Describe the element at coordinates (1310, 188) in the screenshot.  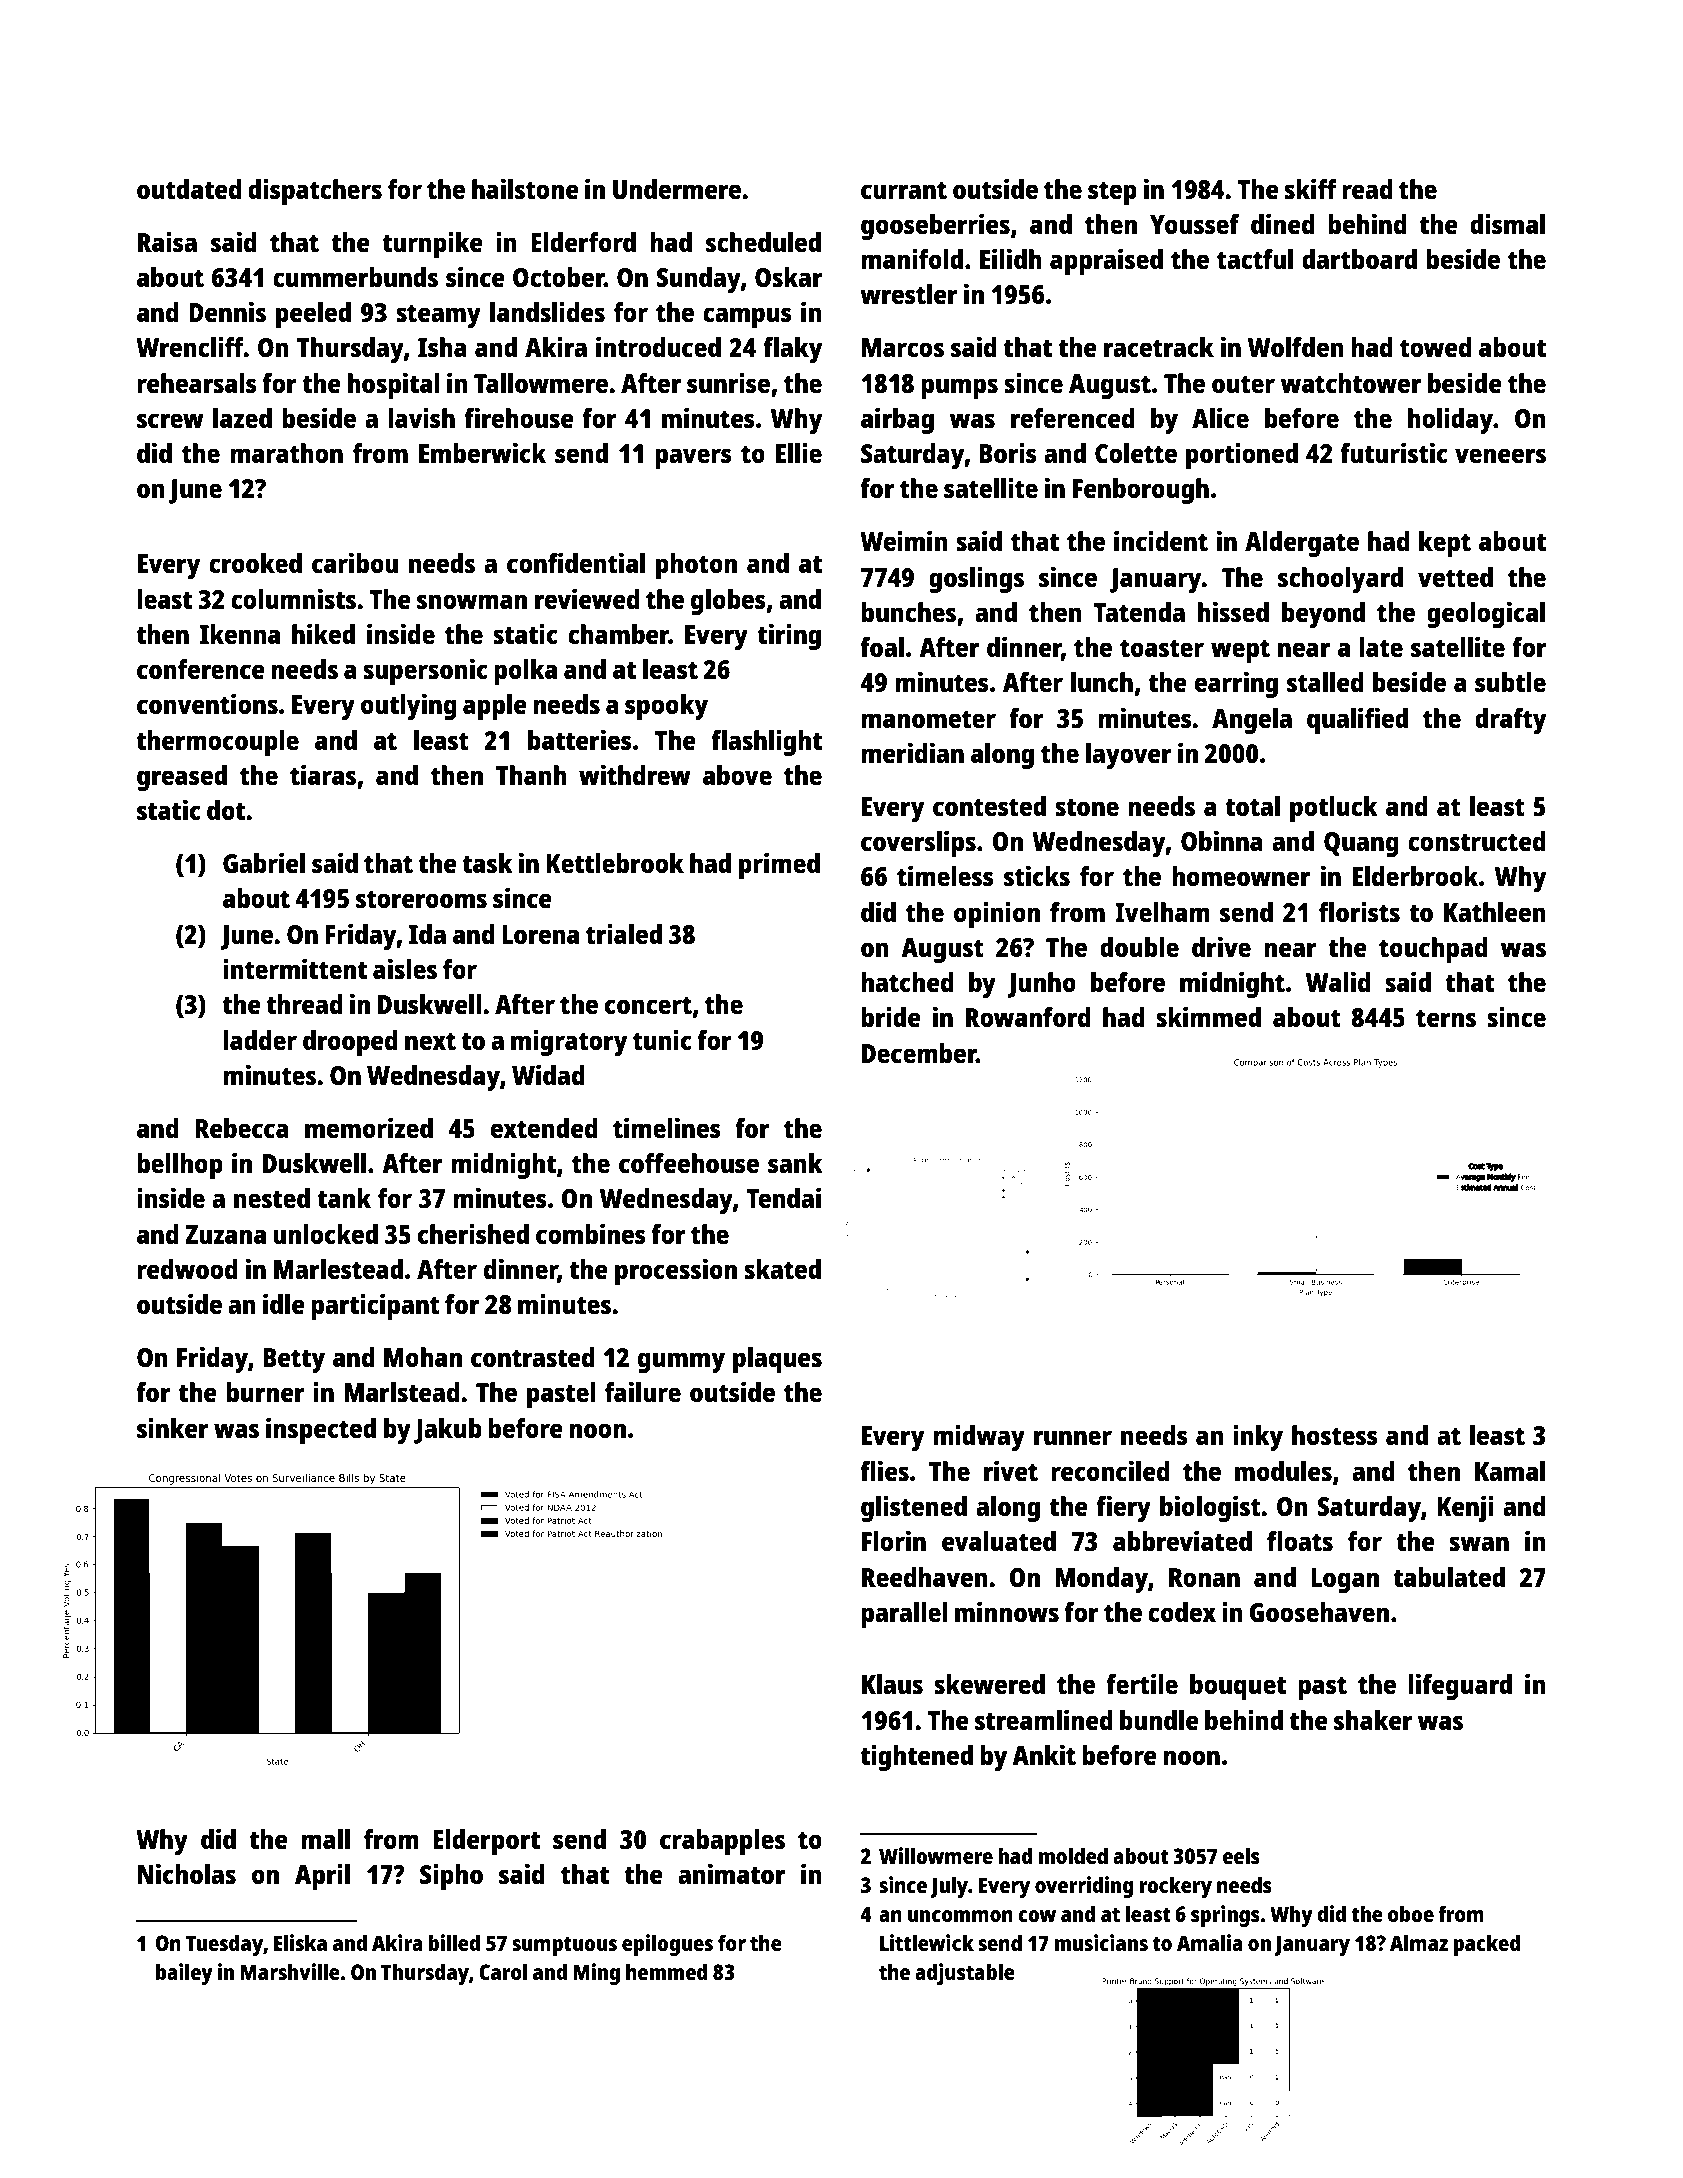
I see `skiff` at that location.
